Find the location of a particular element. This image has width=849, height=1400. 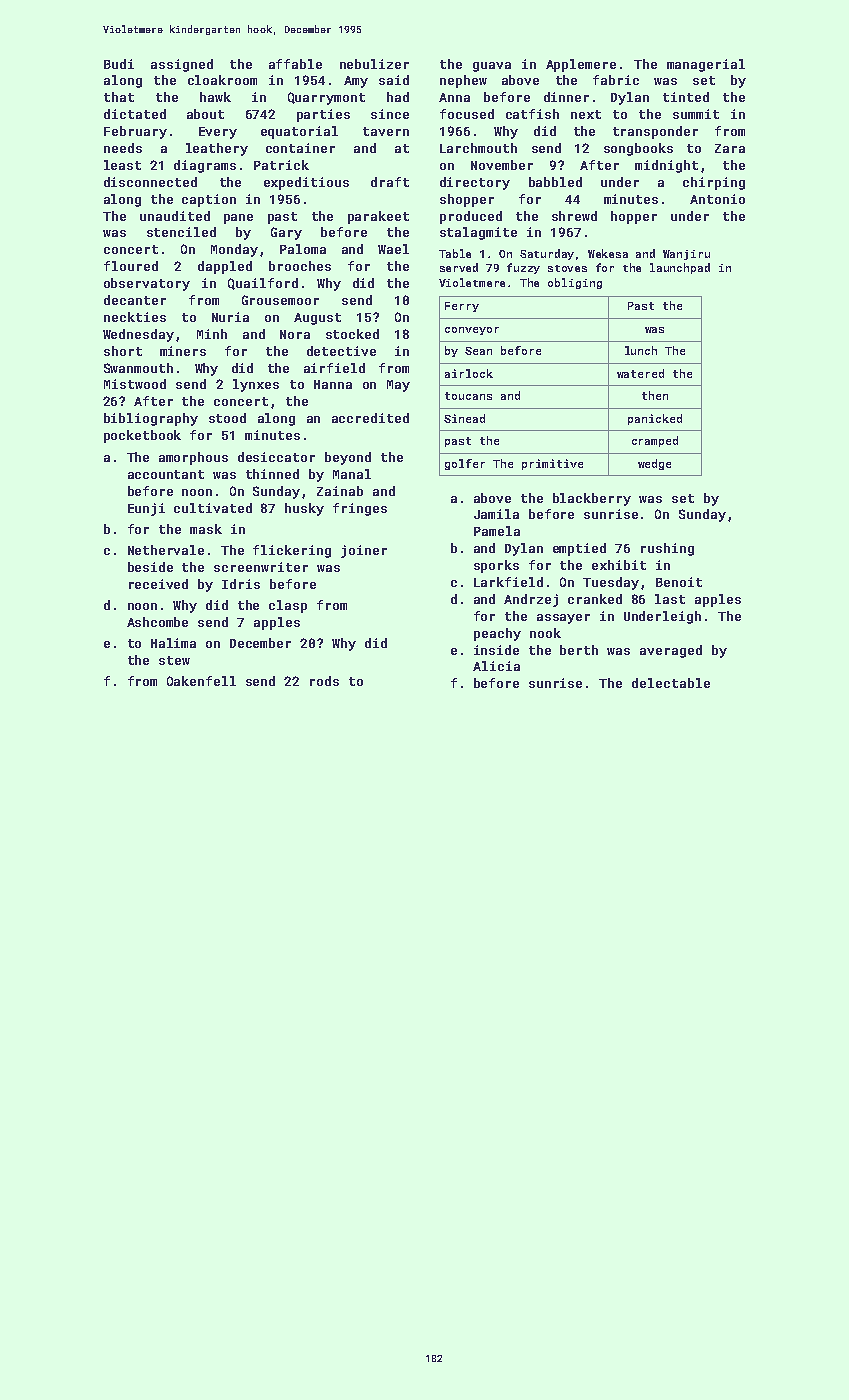

stew is located at coordinates (174, 660).
